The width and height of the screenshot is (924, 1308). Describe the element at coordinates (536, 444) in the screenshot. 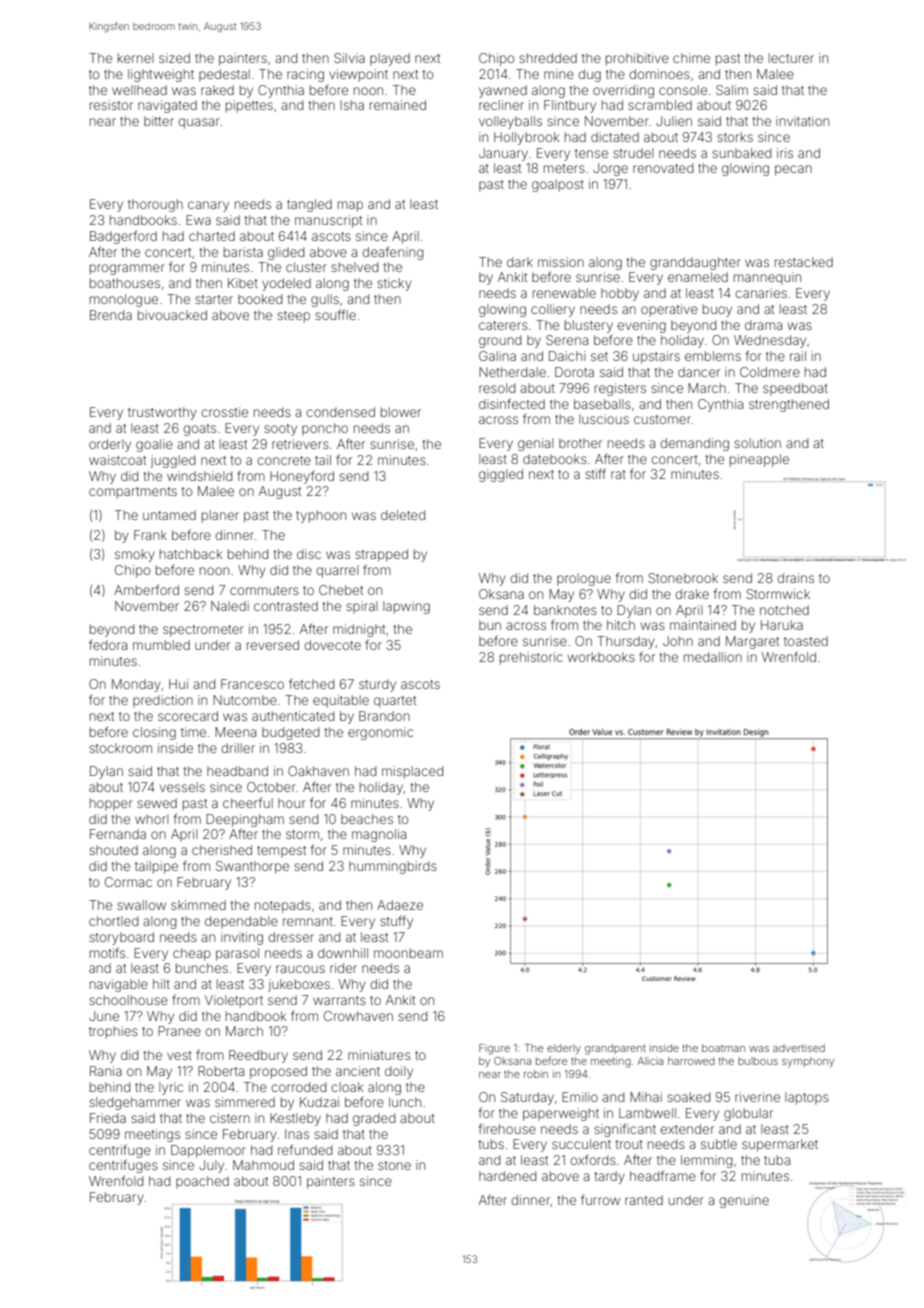

I see `genial` at that location.
